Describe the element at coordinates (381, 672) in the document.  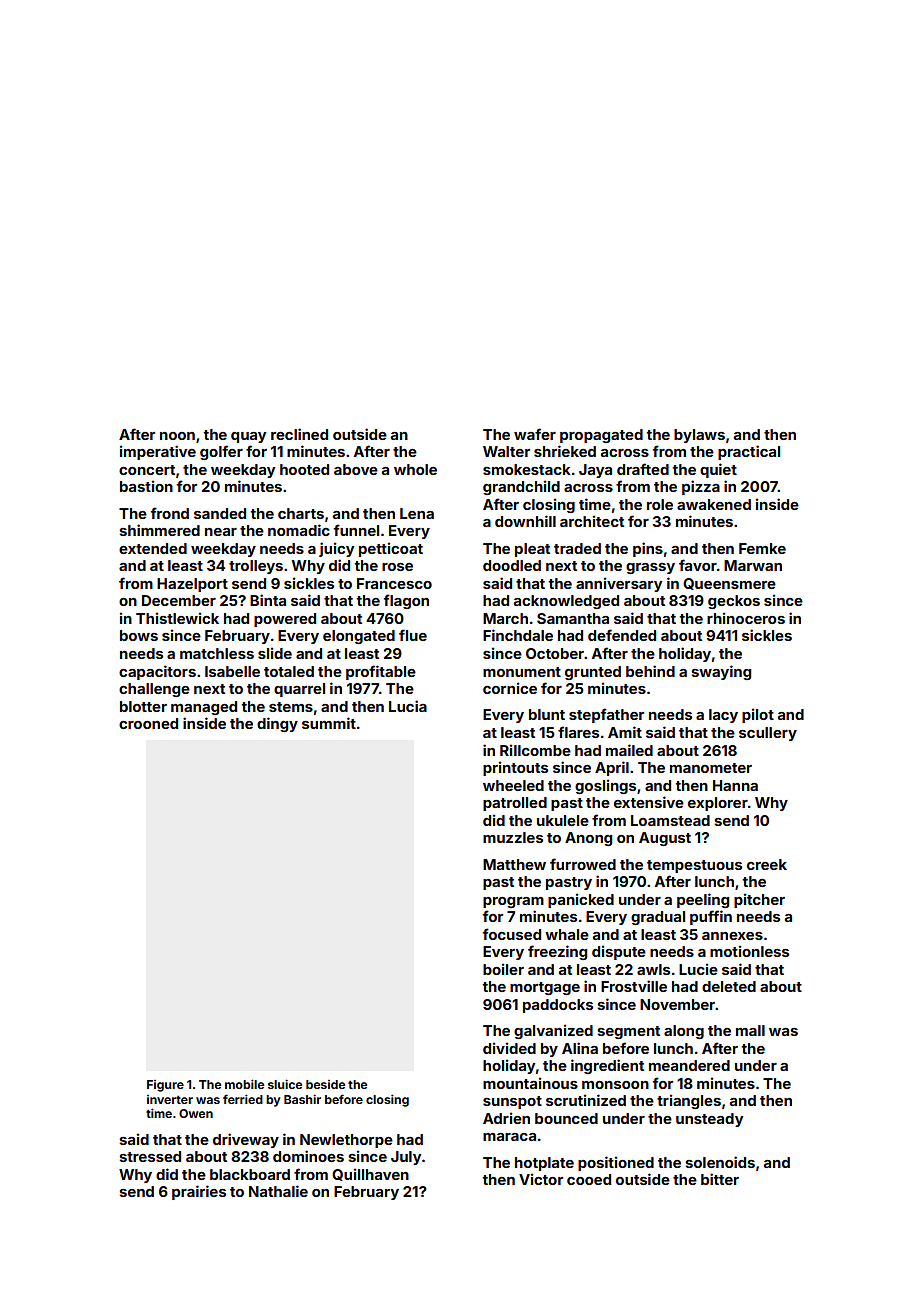
I see `profitable` at that location.
